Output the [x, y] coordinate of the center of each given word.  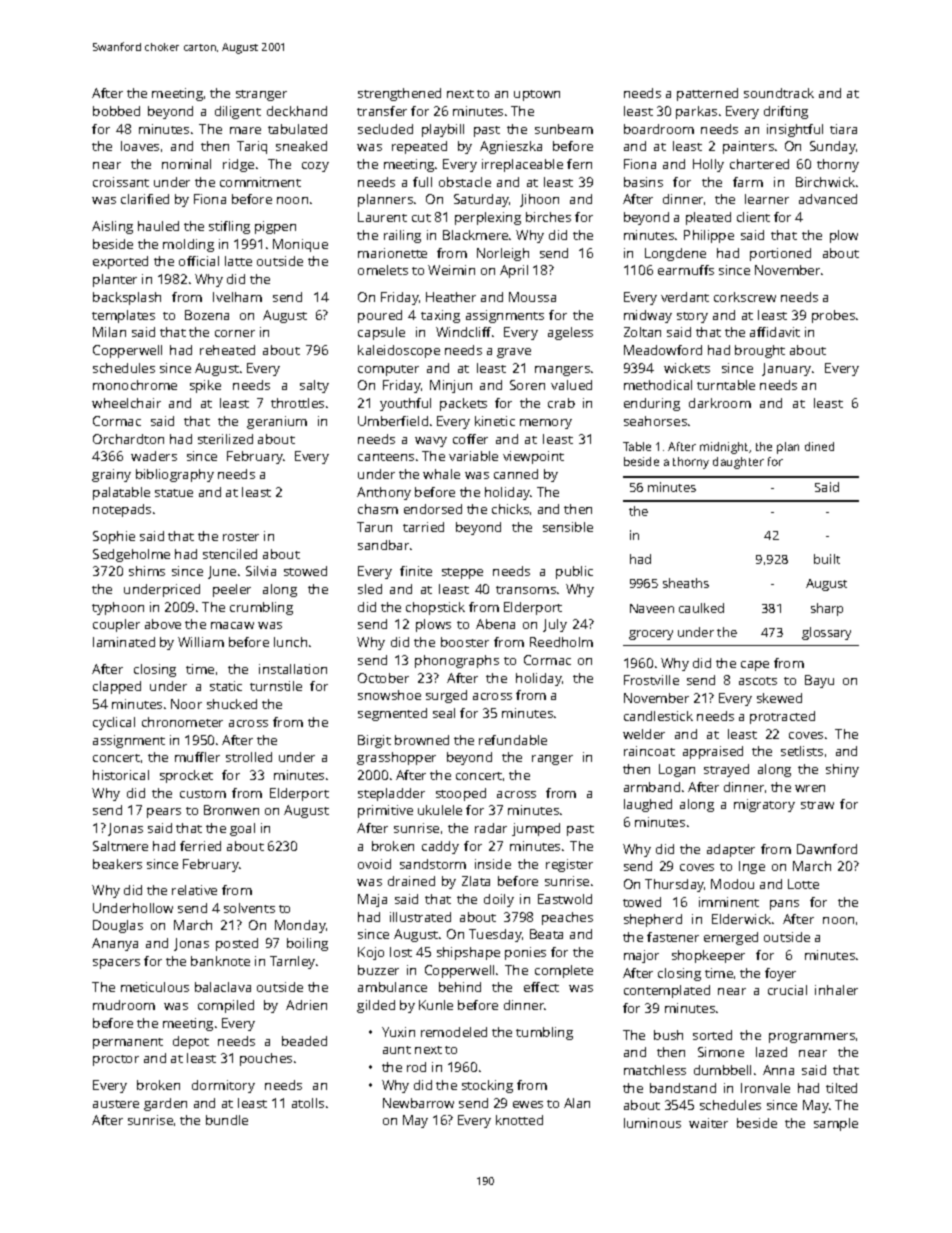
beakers [117, 864]
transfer [382, 111]
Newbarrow [418, 1103]
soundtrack [779, 93]
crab [561, 403]
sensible [568, 527]
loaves [140, 146]
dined [819, 446]
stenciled [230, 554]
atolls [308, 1103]
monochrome [135, 385]
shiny [842, 770]
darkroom [720, 403]
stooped [461, 794]
